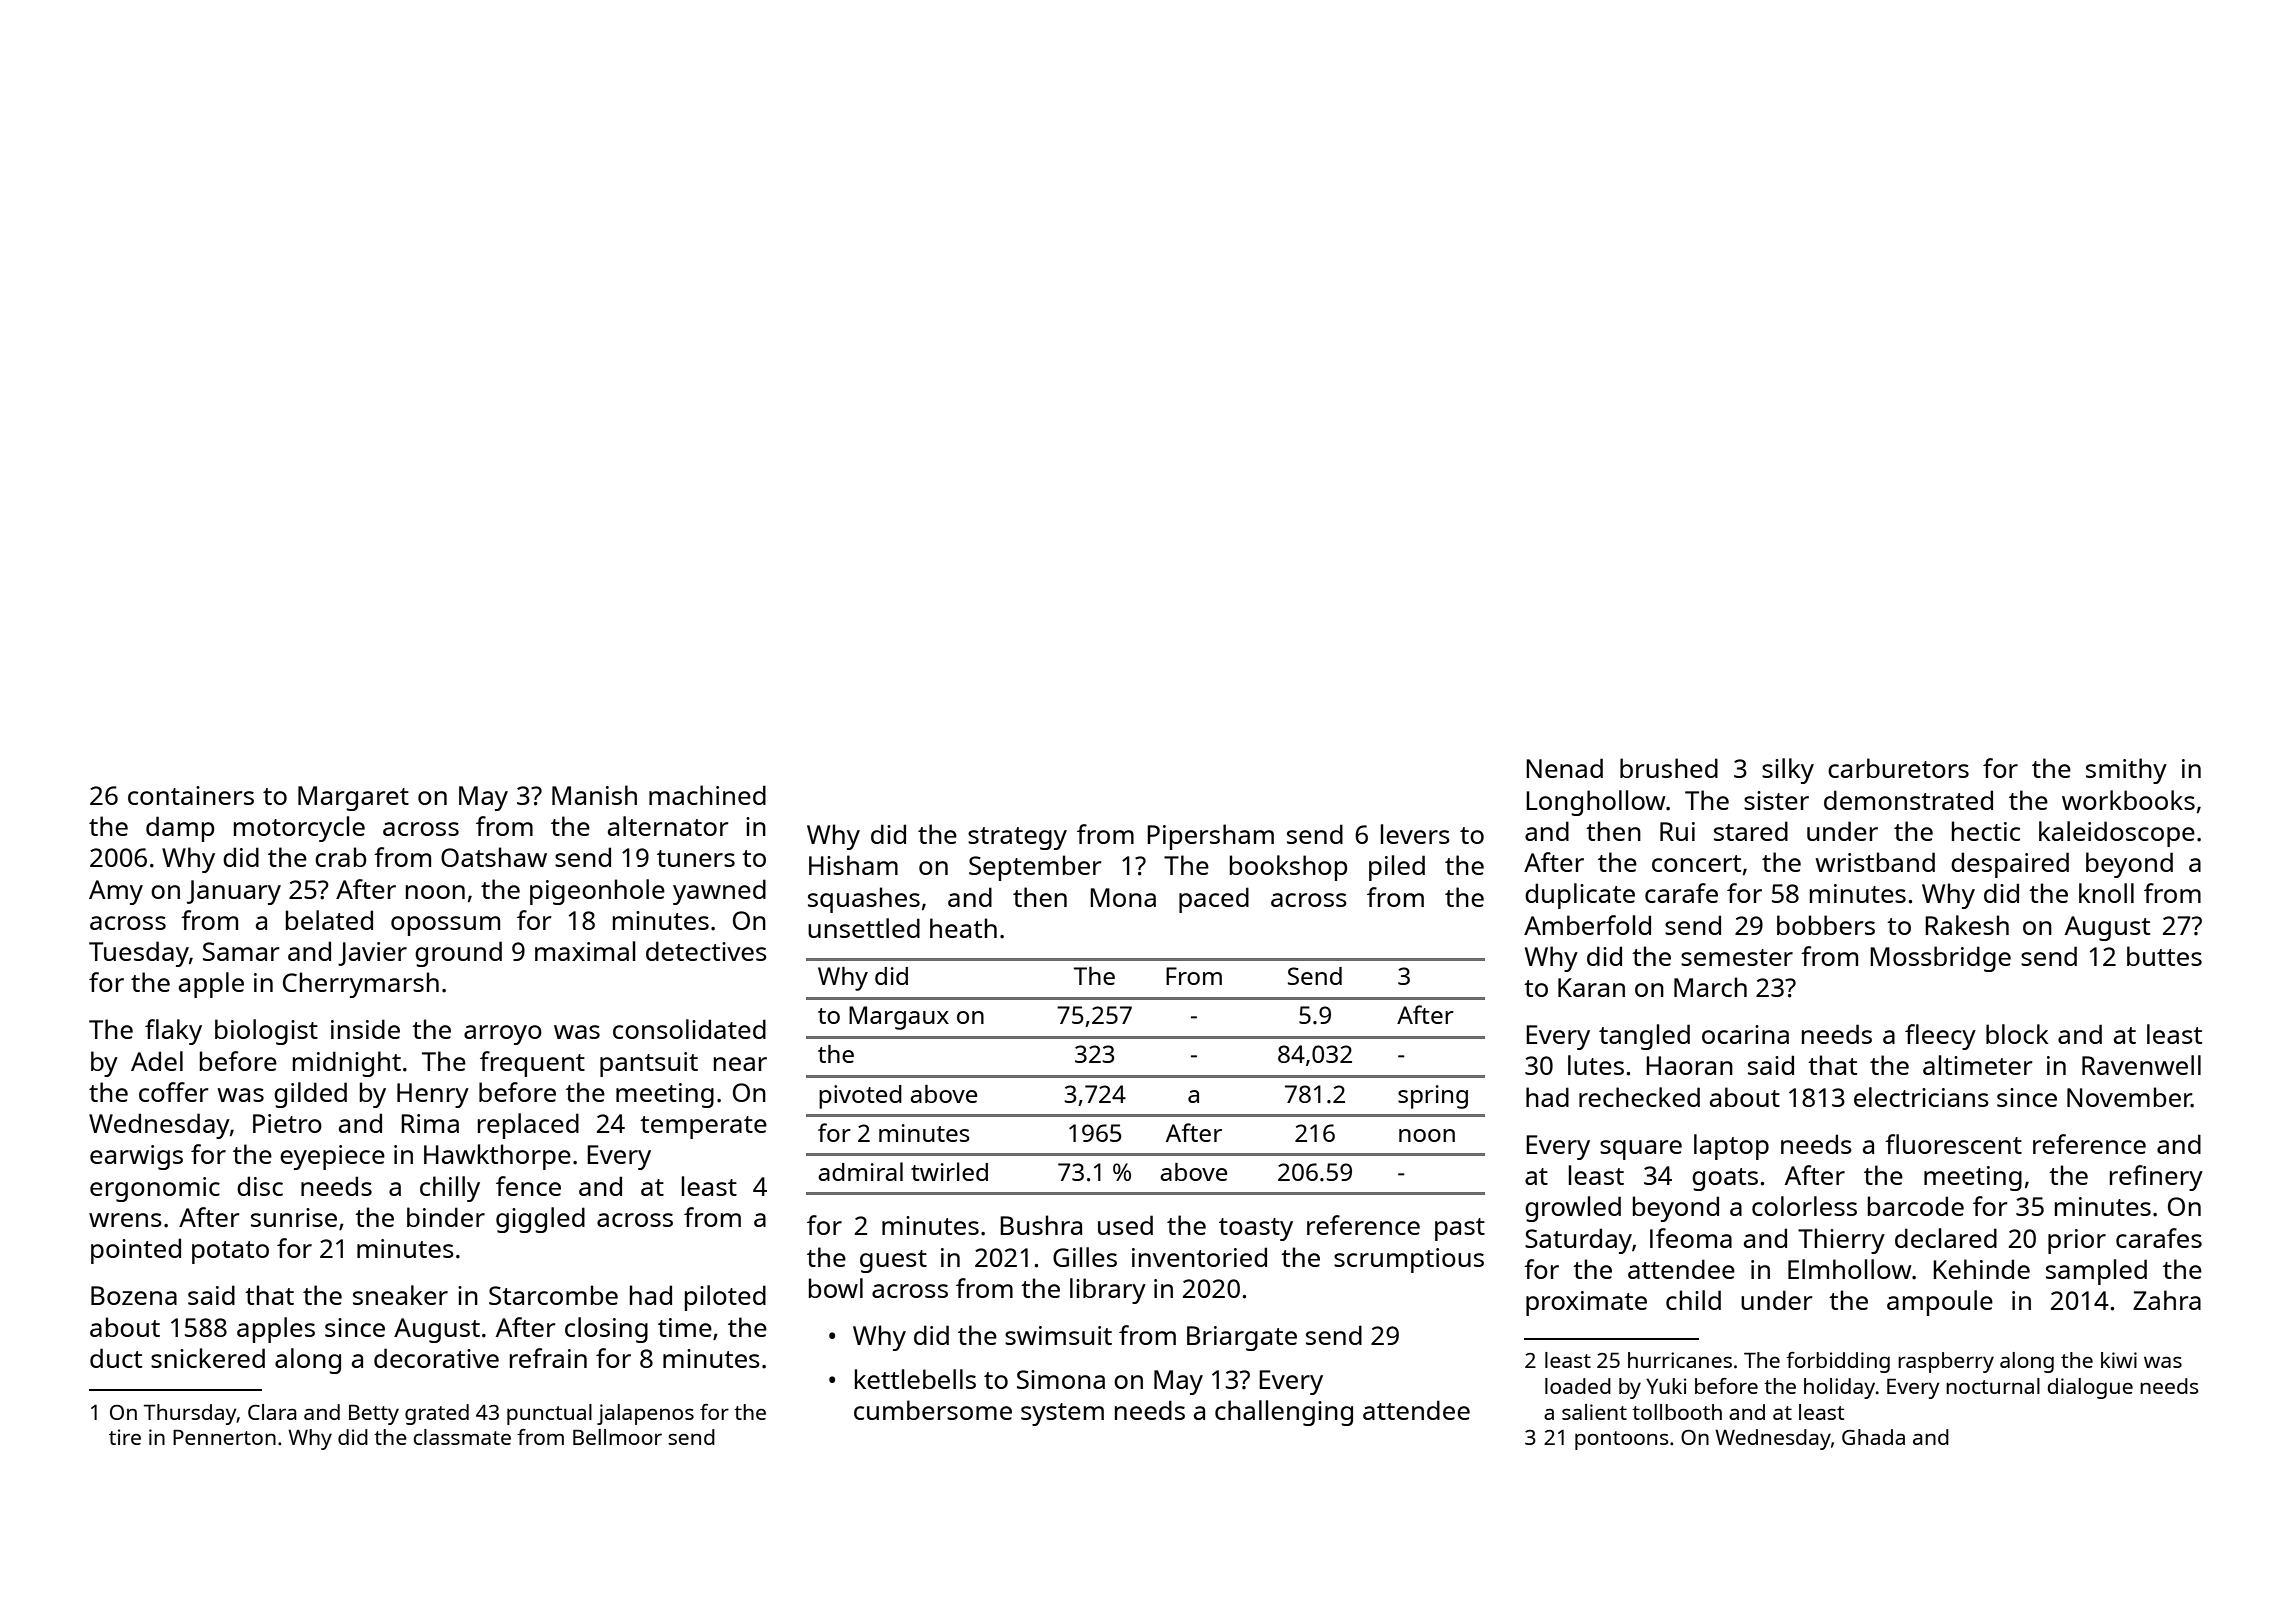 The height and width of the image is (1620, 2292). I want to click on machined, so click(707, 795).
